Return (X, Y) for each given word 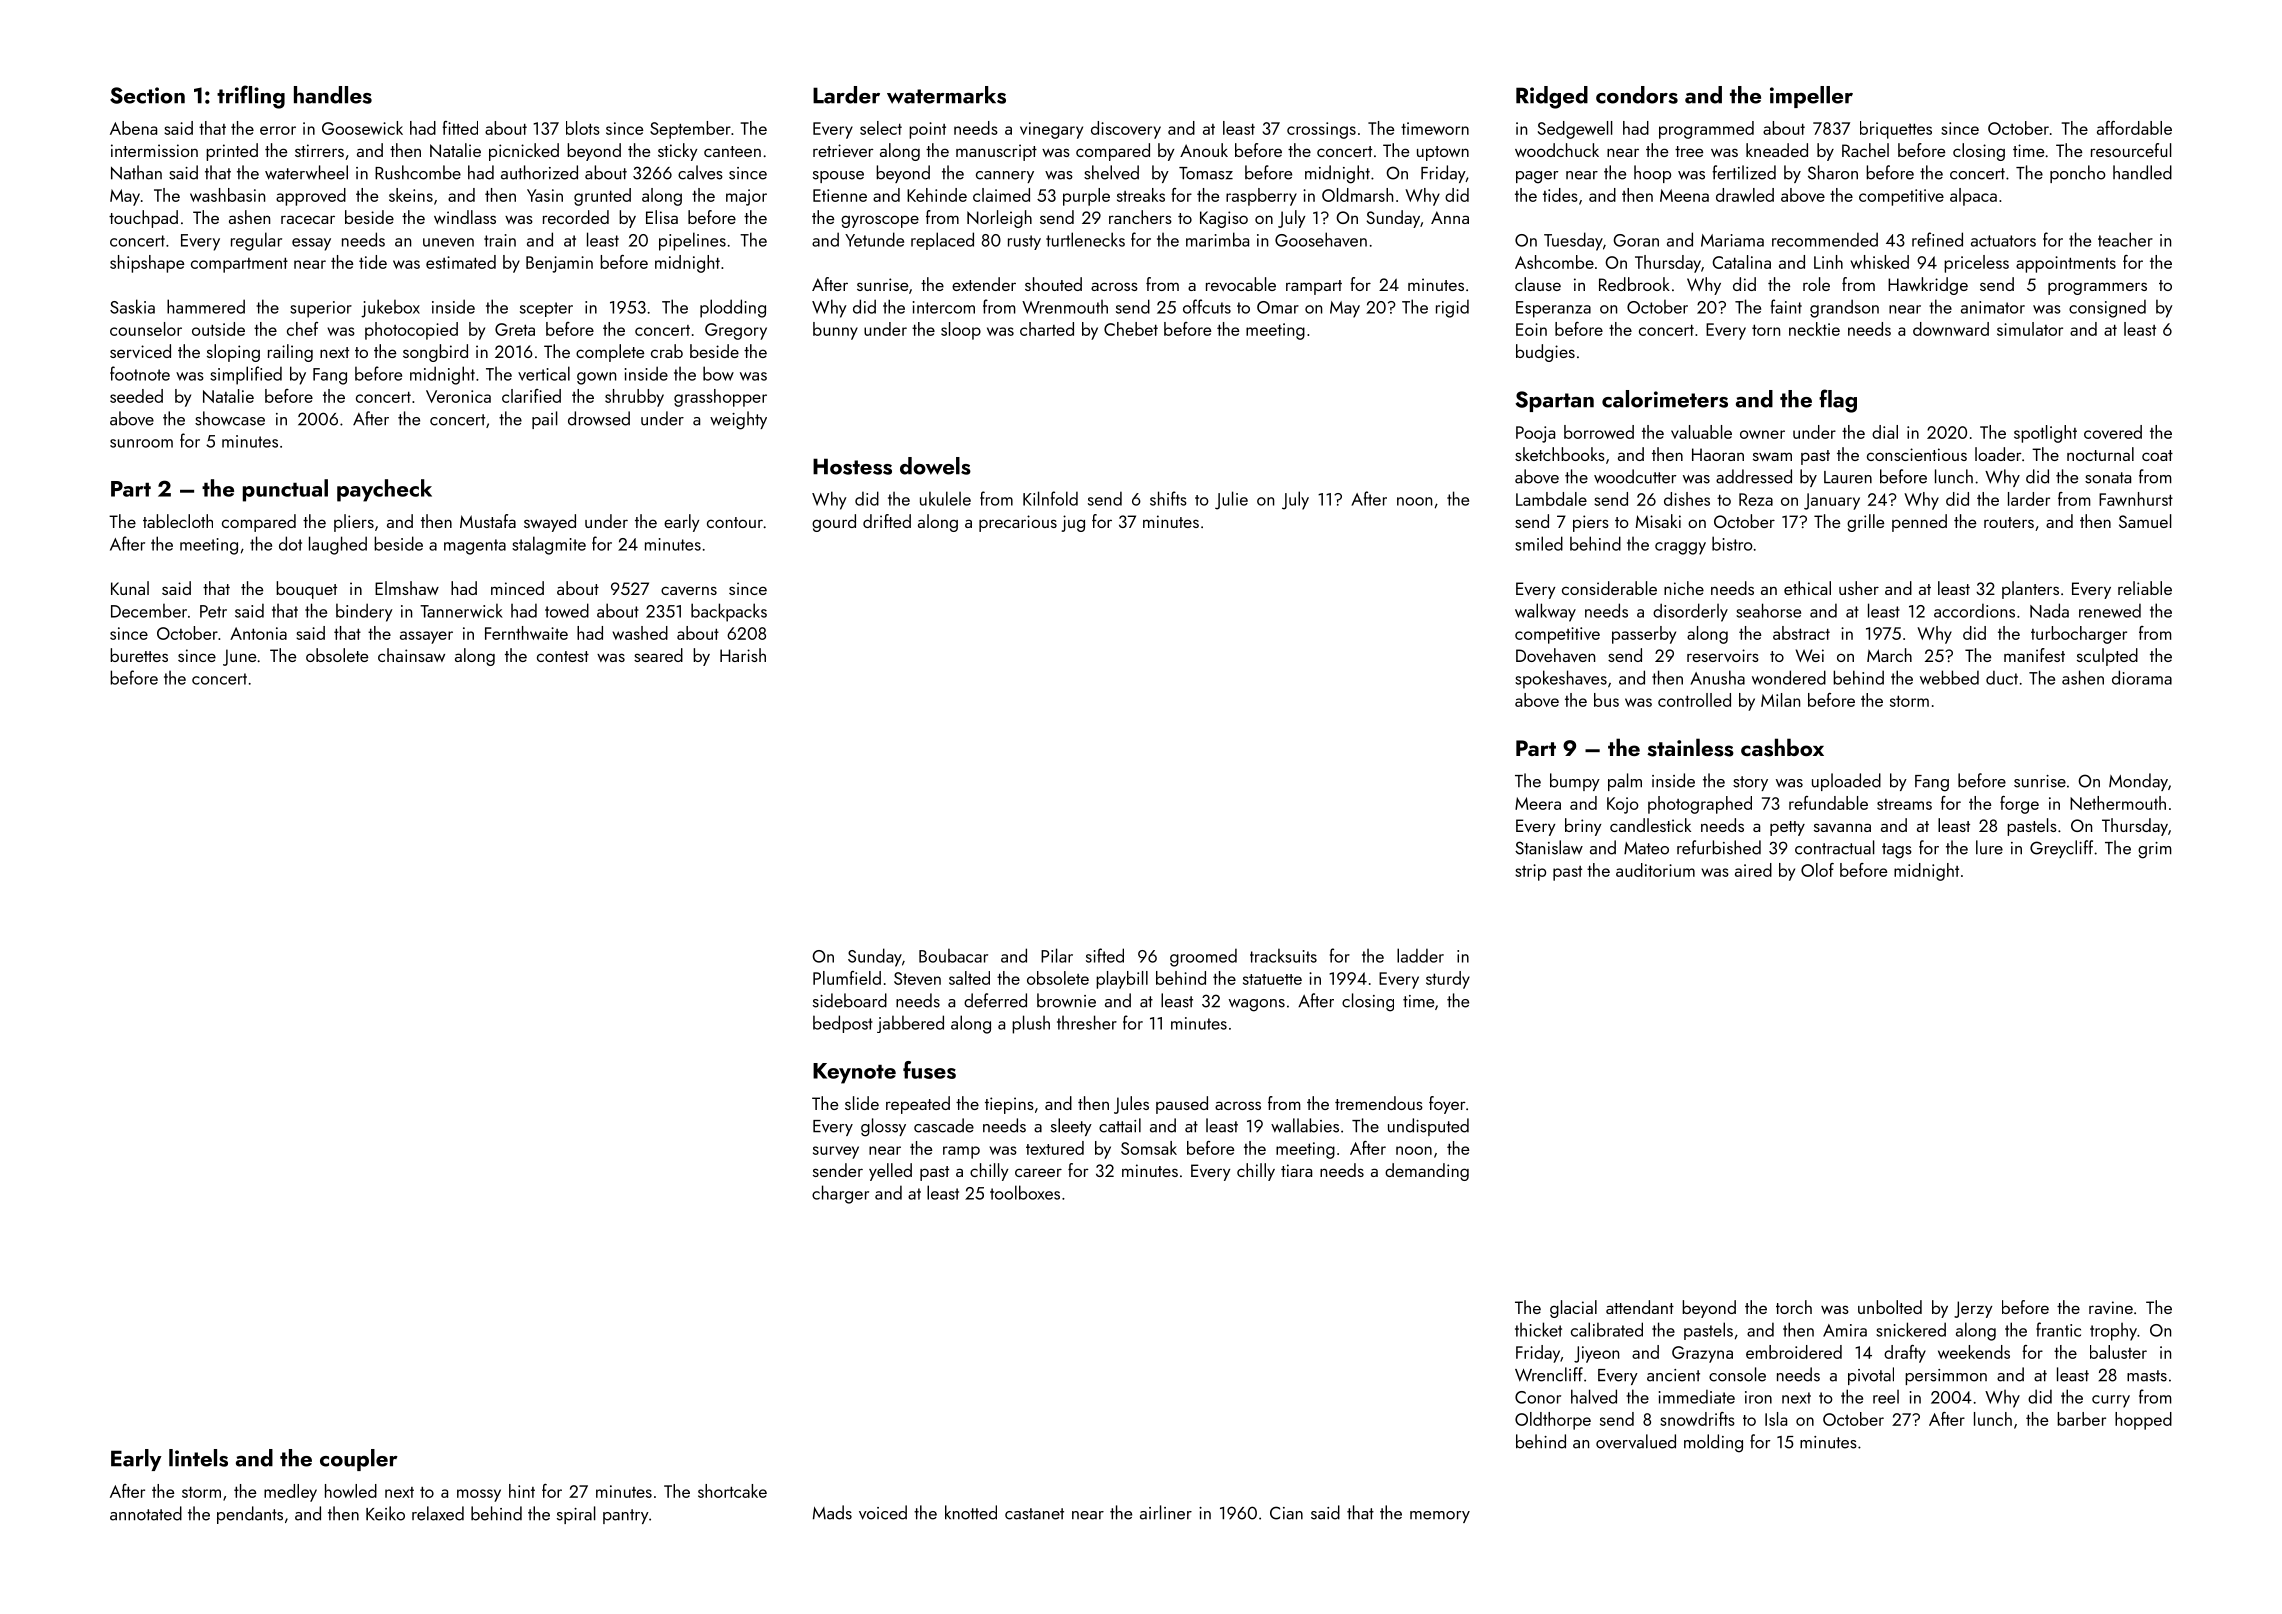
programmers (2097, 288)
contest (563, 656)
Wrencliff (1549, 1374)
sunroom (141, 443)
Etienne (840, 195)
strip (1530, 872)
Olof (1817, 870)
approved (311, 197)
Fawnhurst (2136, 499)
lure (1989, 847)
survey (836, 1152)
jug (1073, 523)
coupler (359, 1460)
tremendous (1379, 1103)
